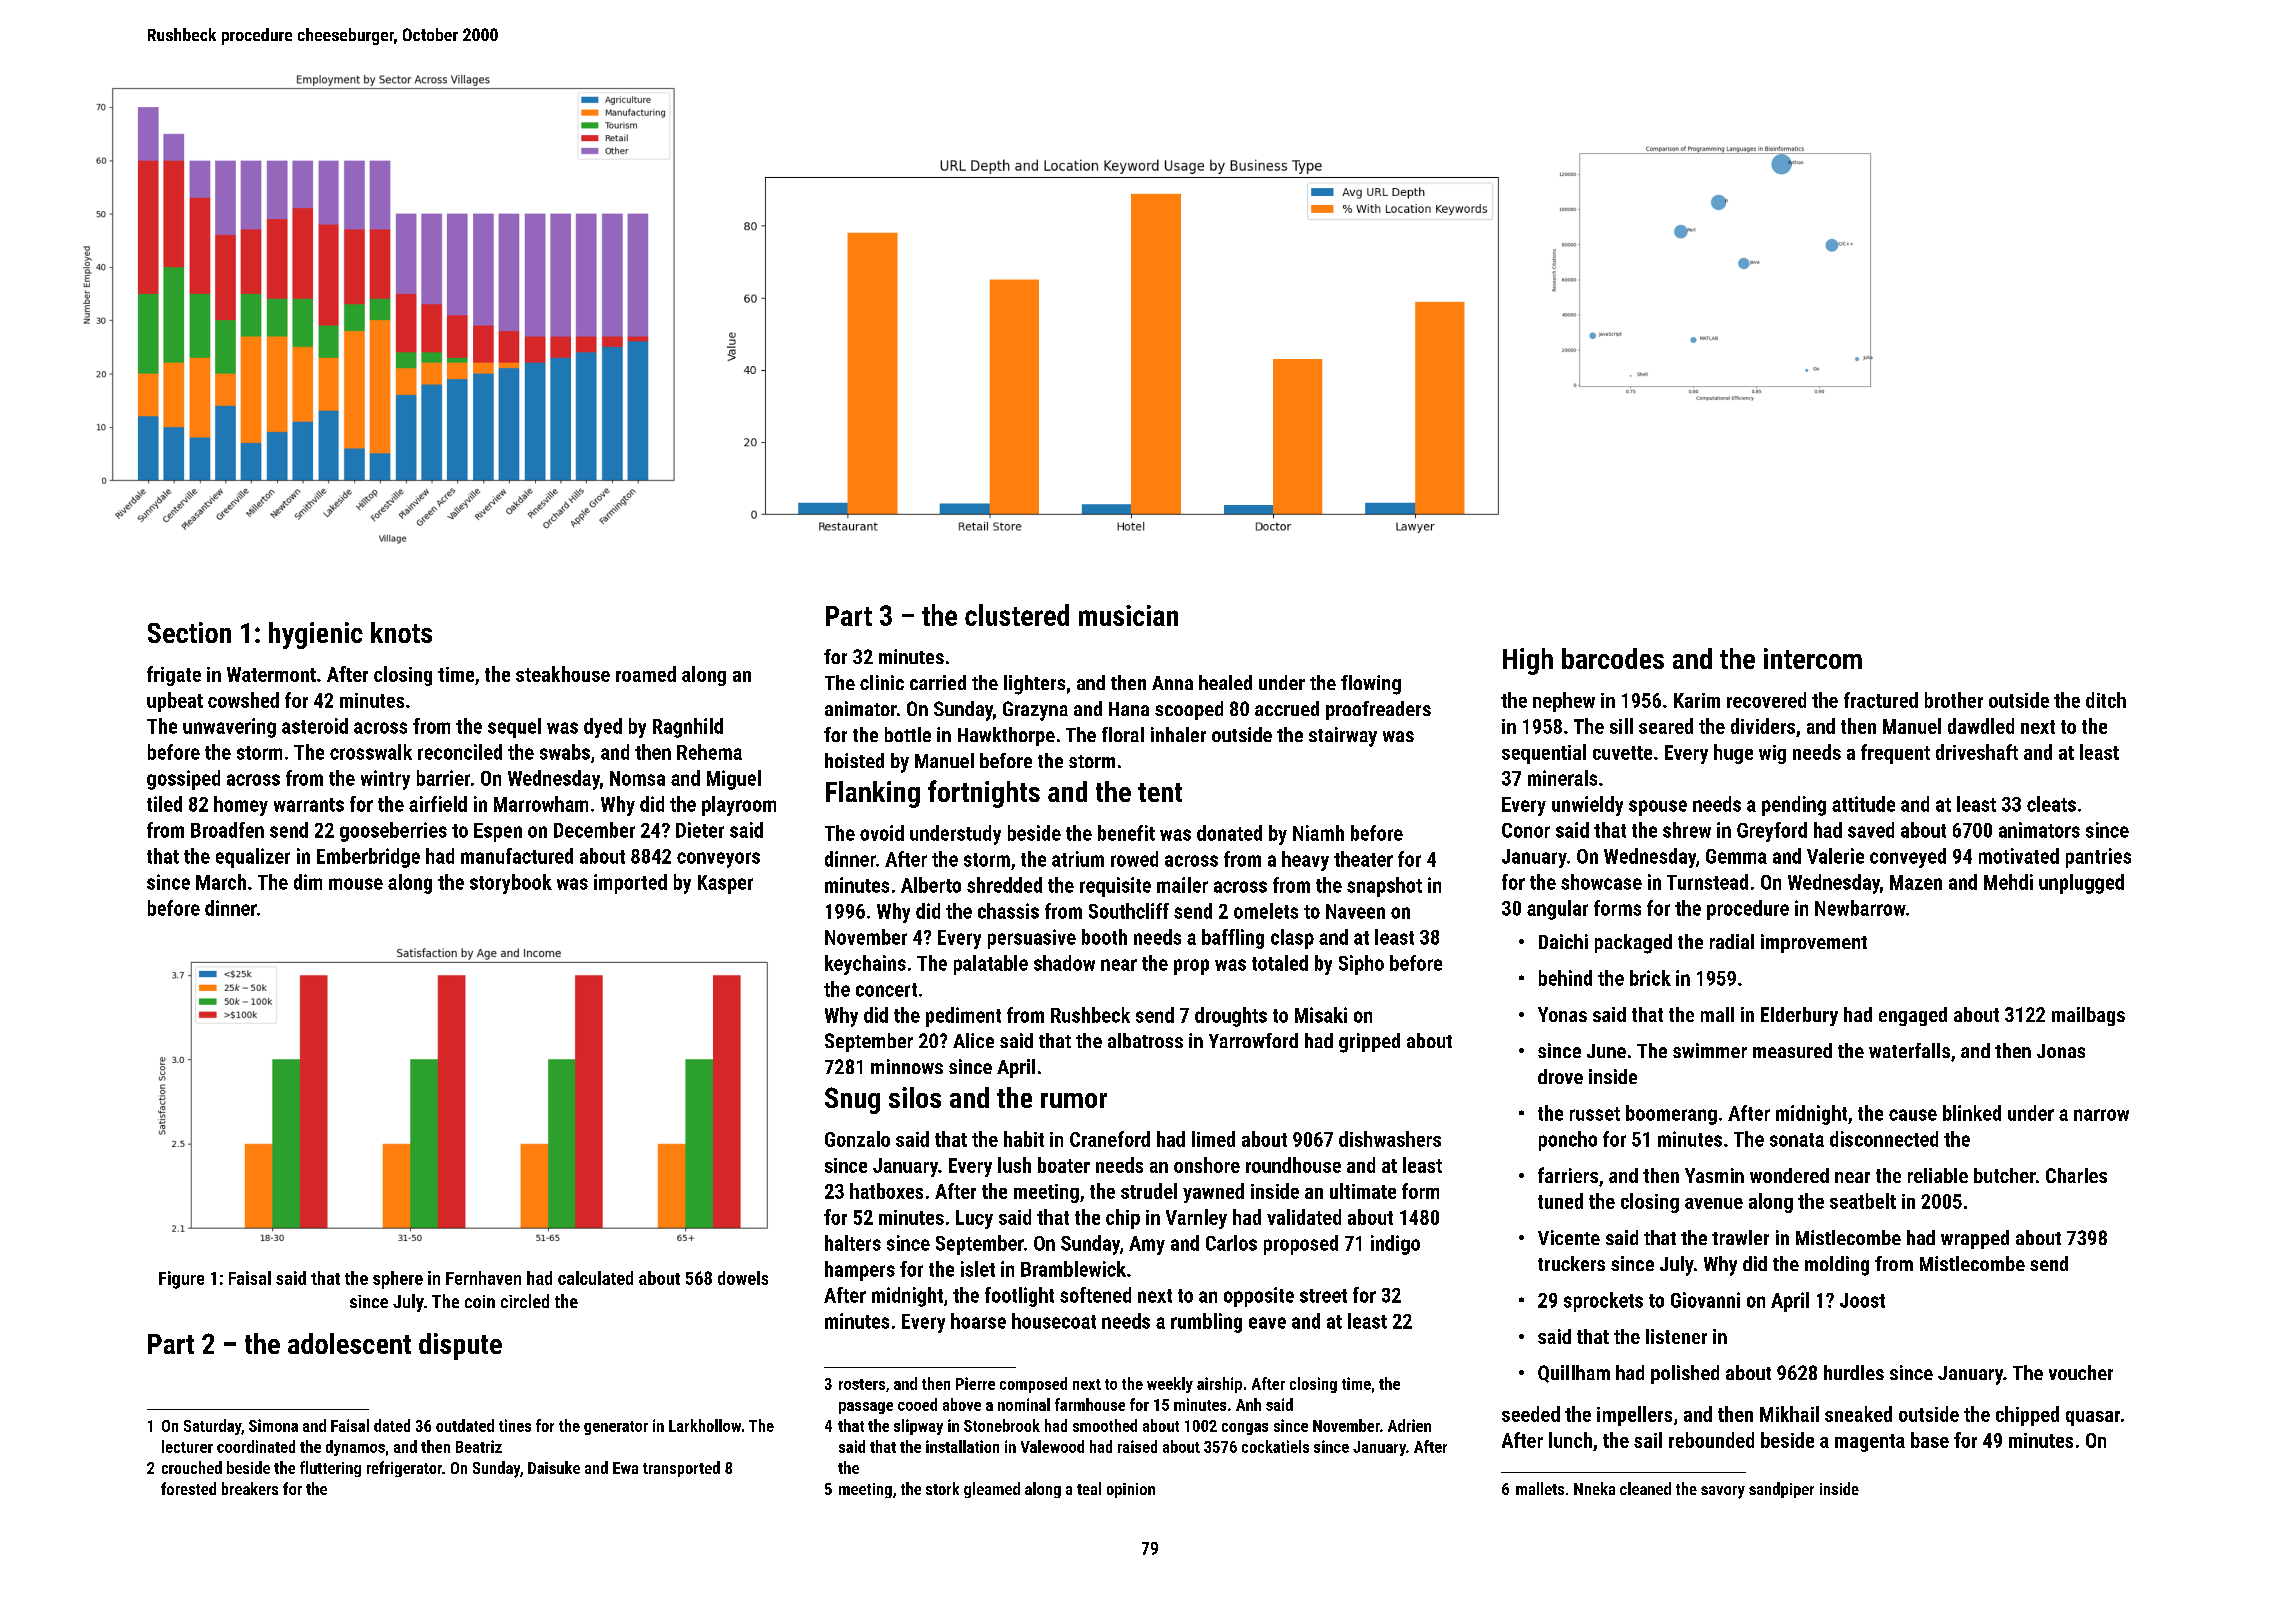  What do you see at coordinates (1131, 1490) in the page?
I see `opinion` at bounding box center [1131, 1490].
